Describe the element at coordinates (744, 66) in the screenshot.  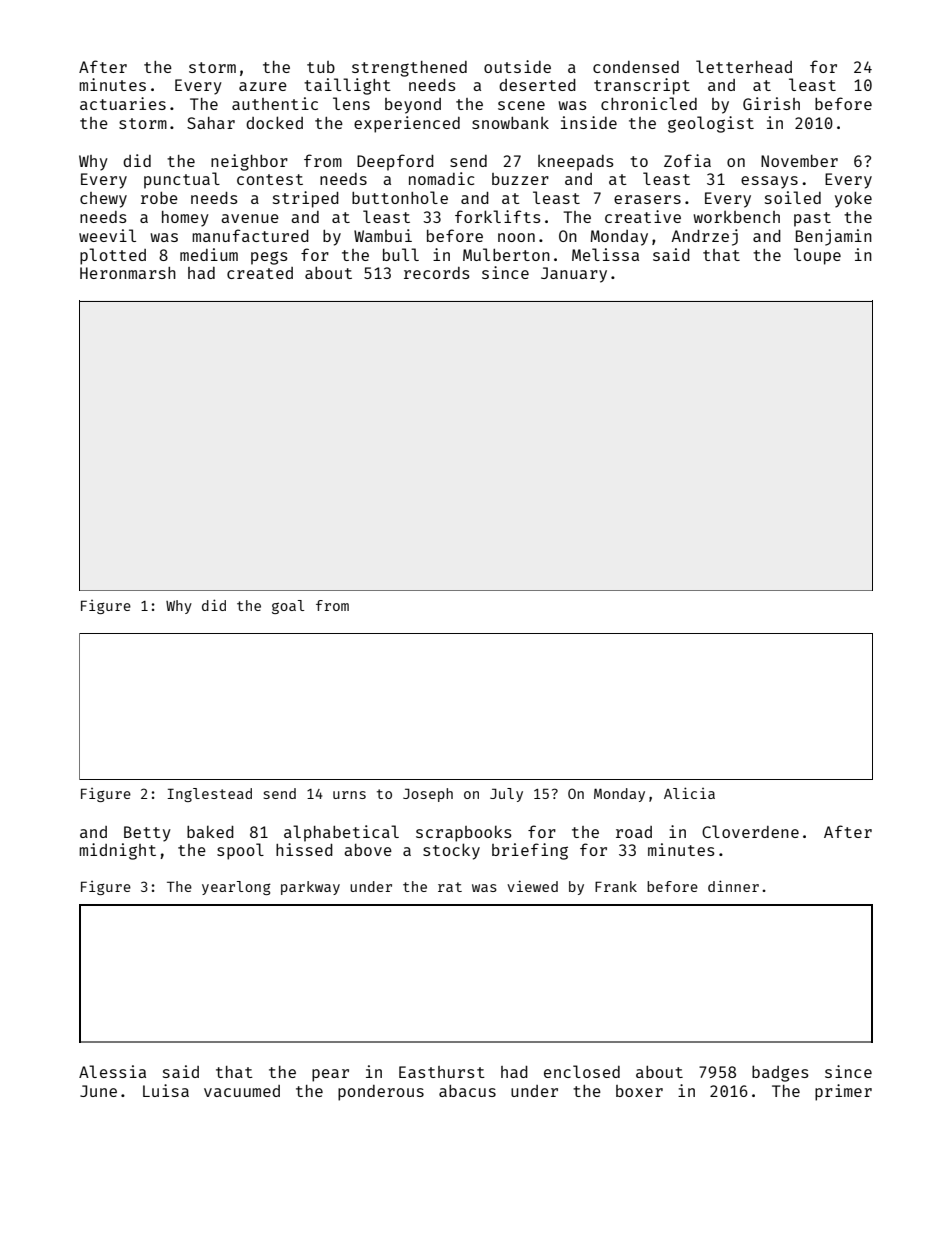
I see `letterhead` at that location.
